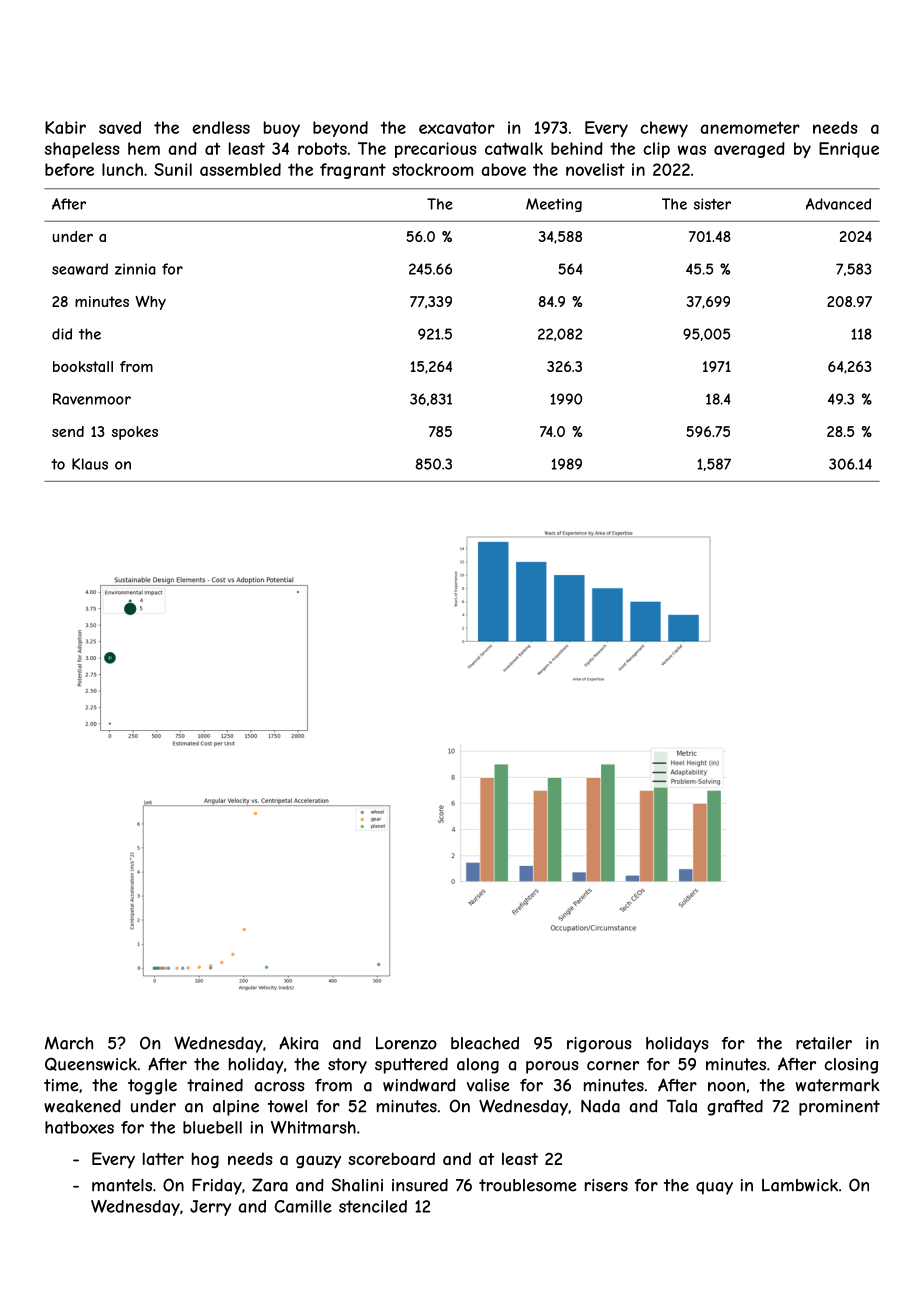  Describe the element at coordinates (340, 129) in the page. I see `beyond` at that location.
